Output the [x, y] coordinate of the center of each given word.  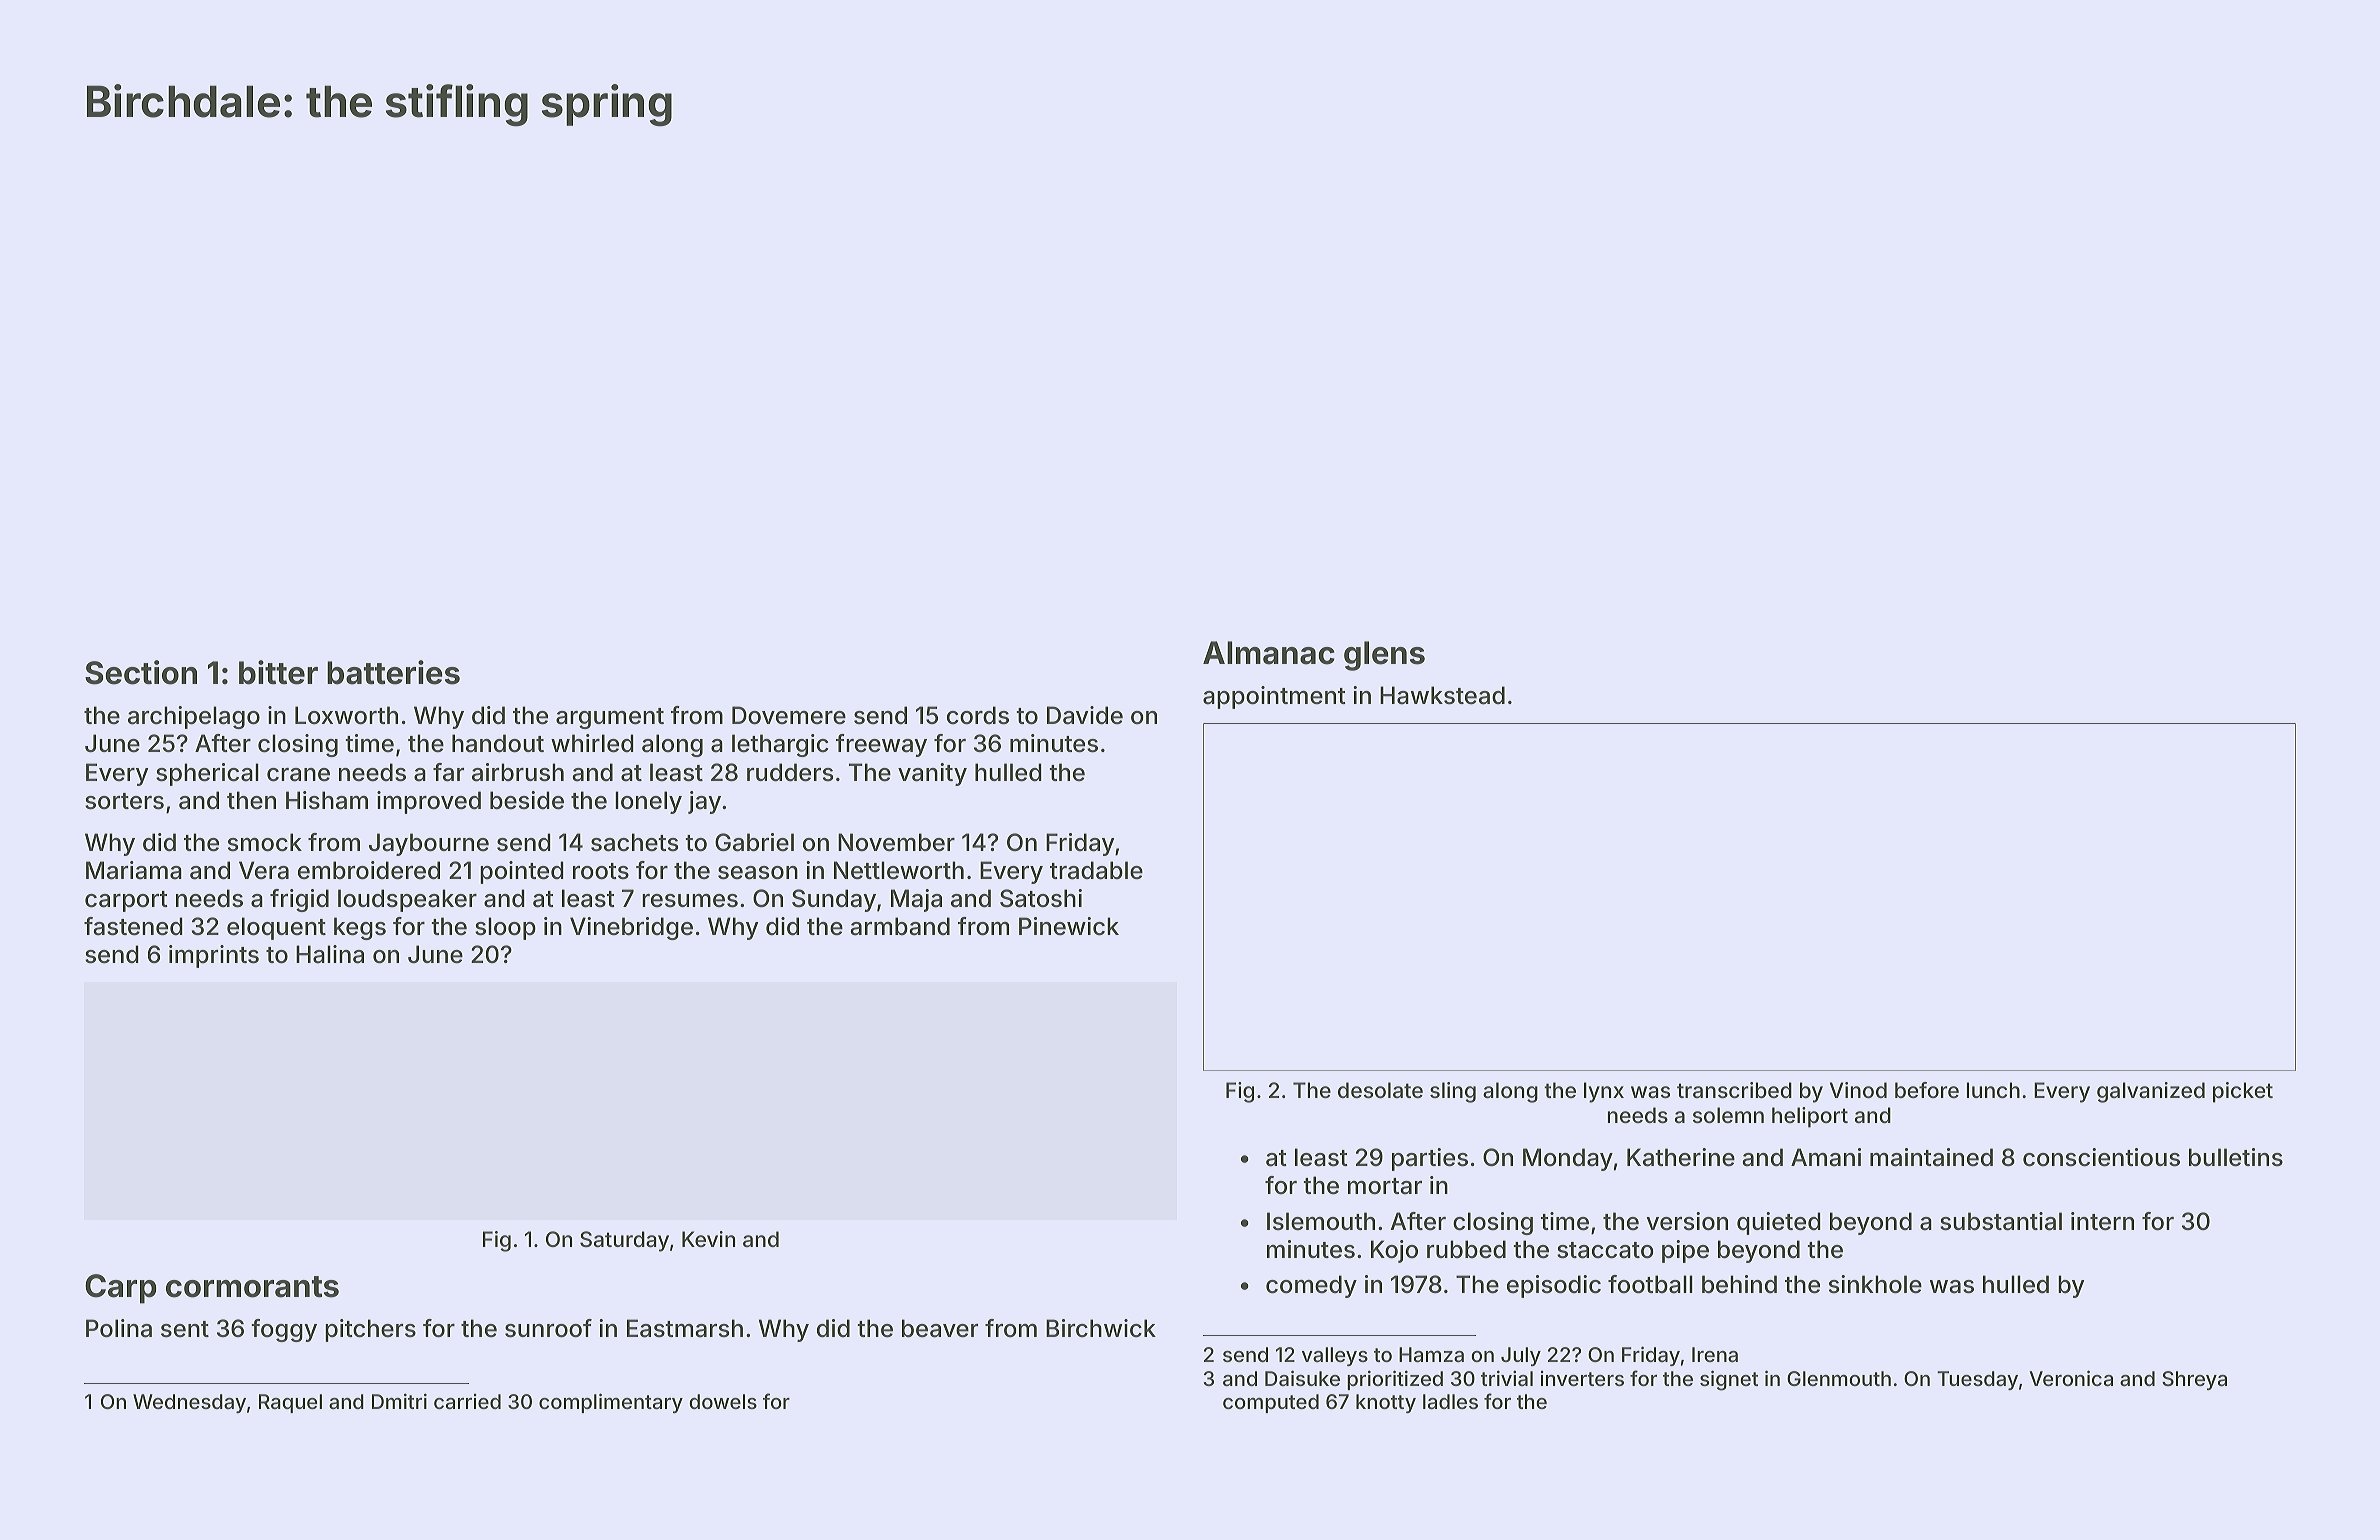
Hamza [1431, 1354]
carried [467, 1401]
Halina [330, 954]
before [1927, 1090]
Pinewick [1069, 926]
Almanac [1269, 653]
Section [141, 672]
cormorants [252, 1287]
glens [1384, 656]
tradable [1096, 870]
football [1650, 1284]
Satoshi [1041, 898]
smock [265, 842]
